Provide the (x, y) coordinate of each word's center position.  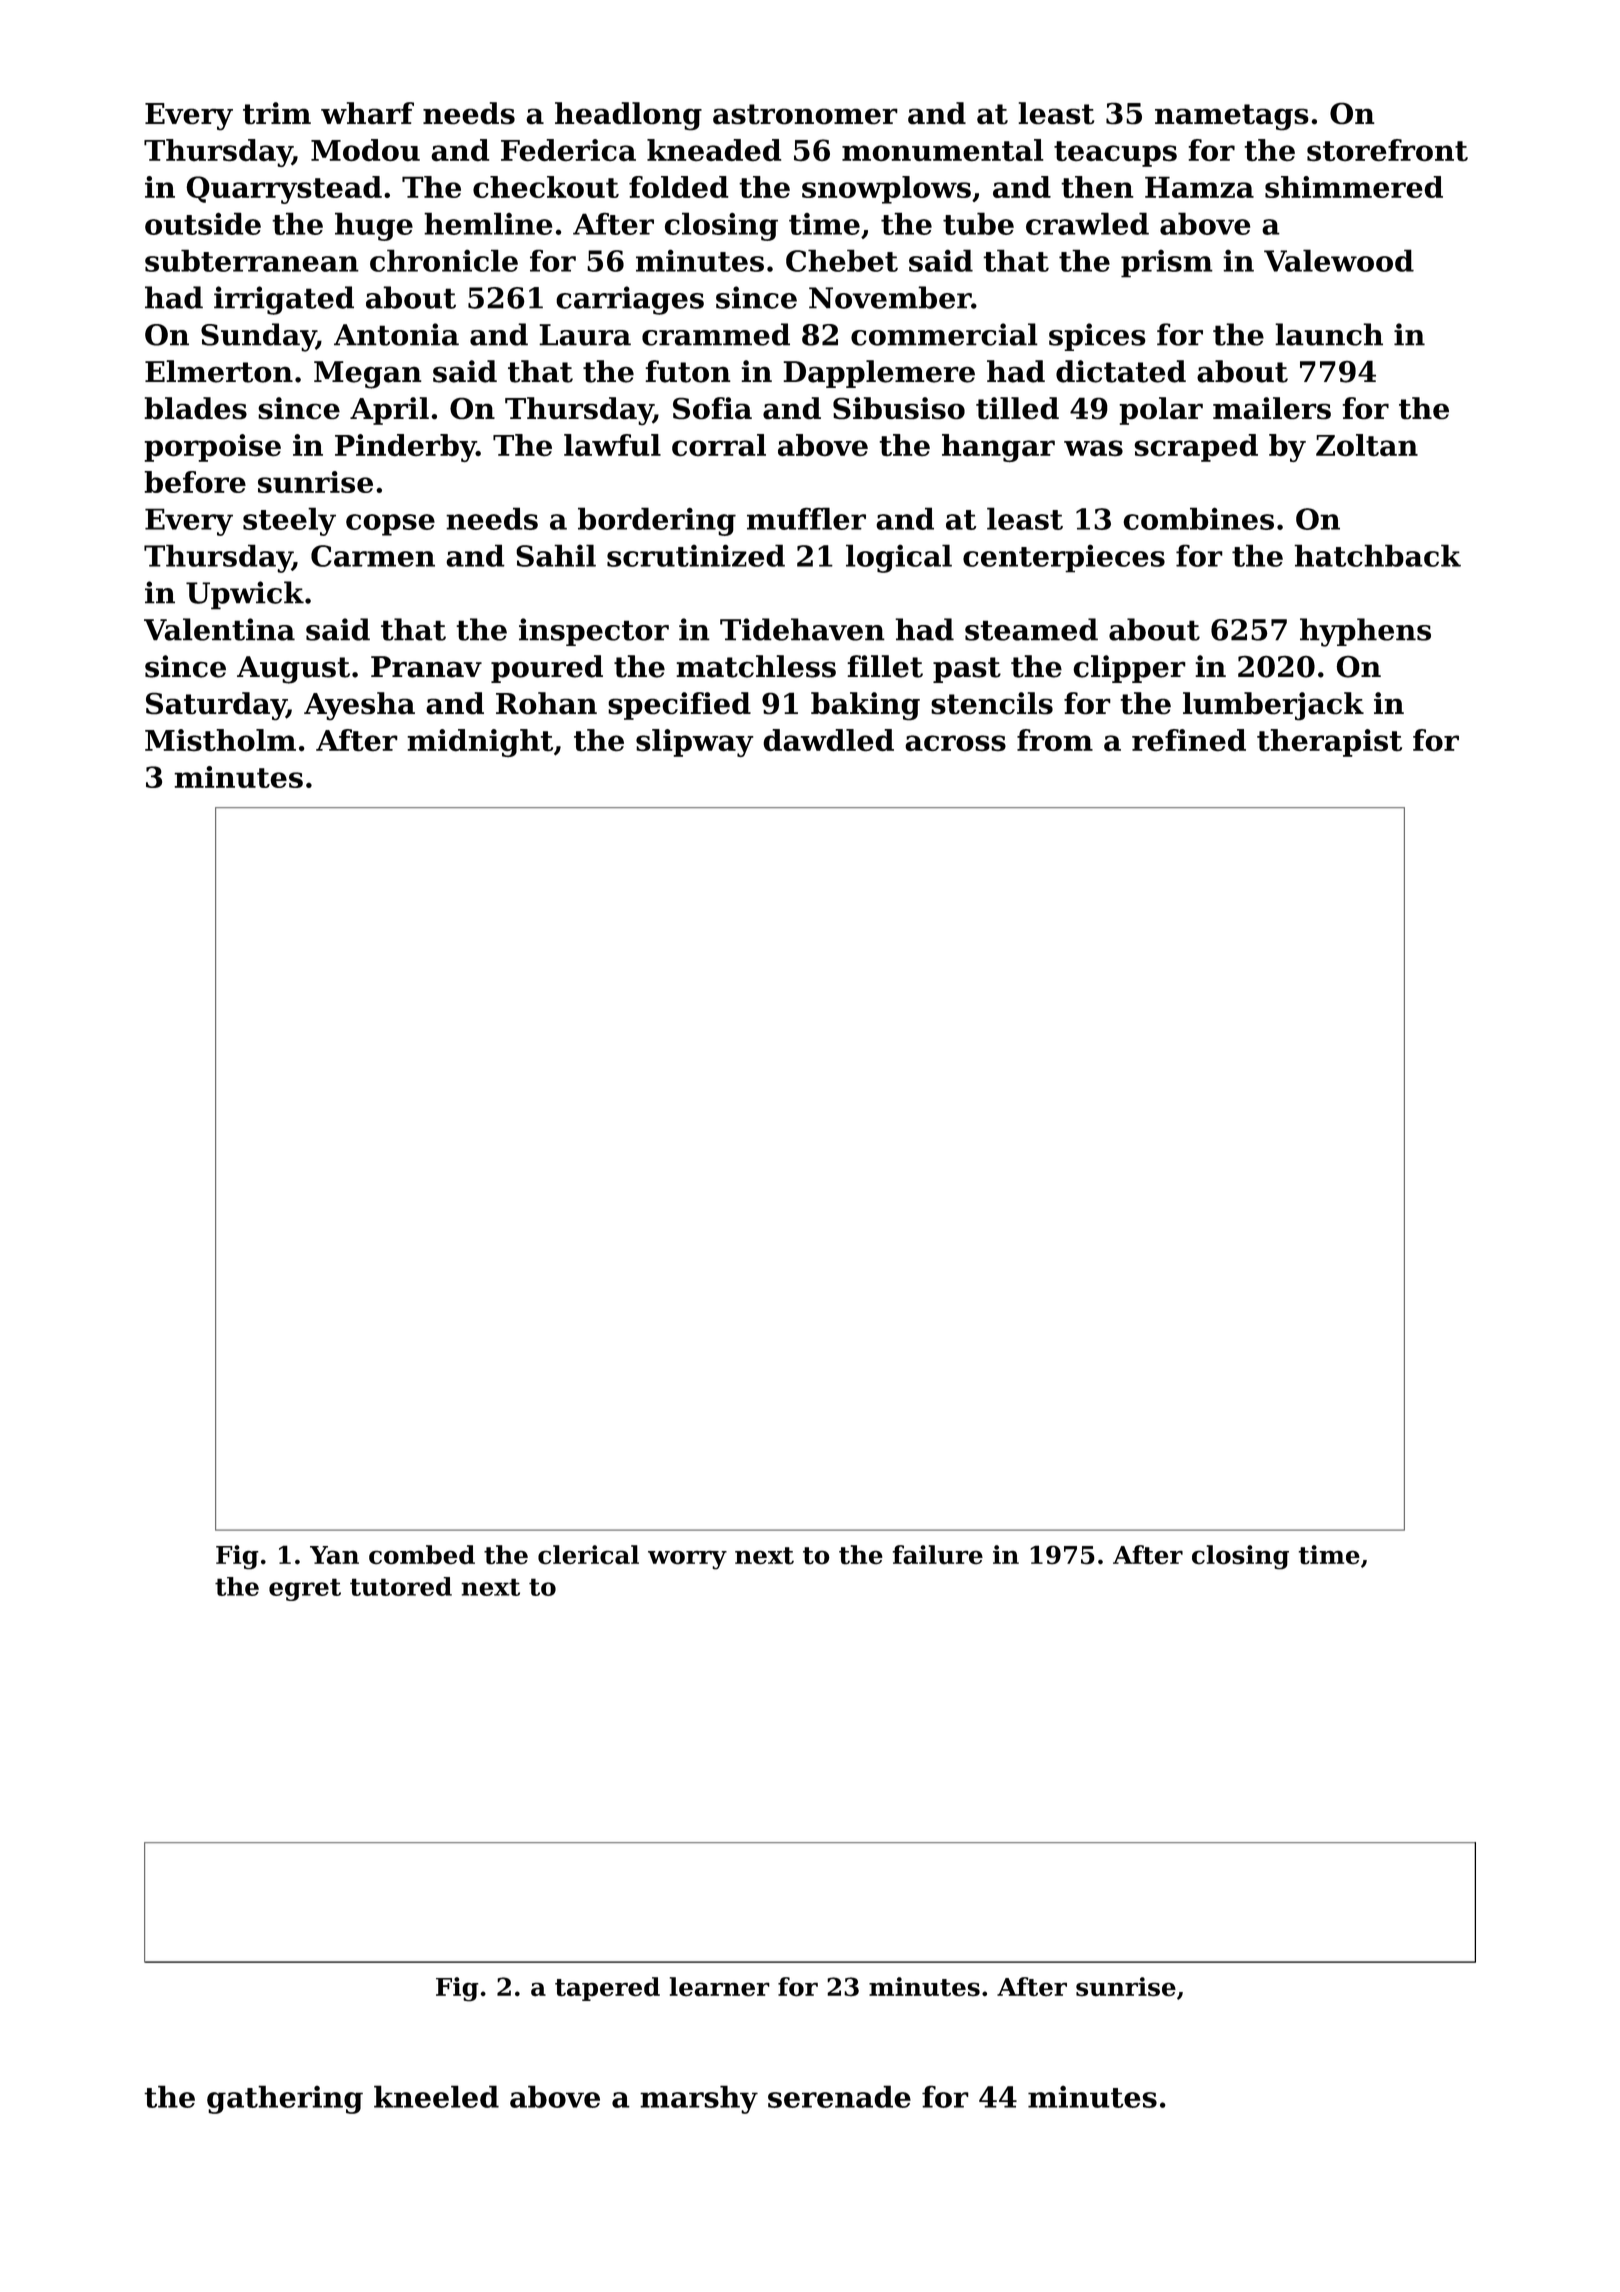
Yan (334, 1555)
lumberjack (1273, 706)
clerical (588, 1555)
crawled (1087, 223)
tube (978, 223)
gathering (285, 2099)
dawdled (828, 740)
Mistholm (220, 740)
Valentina (219, 629)
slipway (695, 743)
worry (687, 1560)
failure (938, 1555)
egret (305, 1589)
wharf (367, 113)
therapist (1329, 743)
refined (1189, 740)
